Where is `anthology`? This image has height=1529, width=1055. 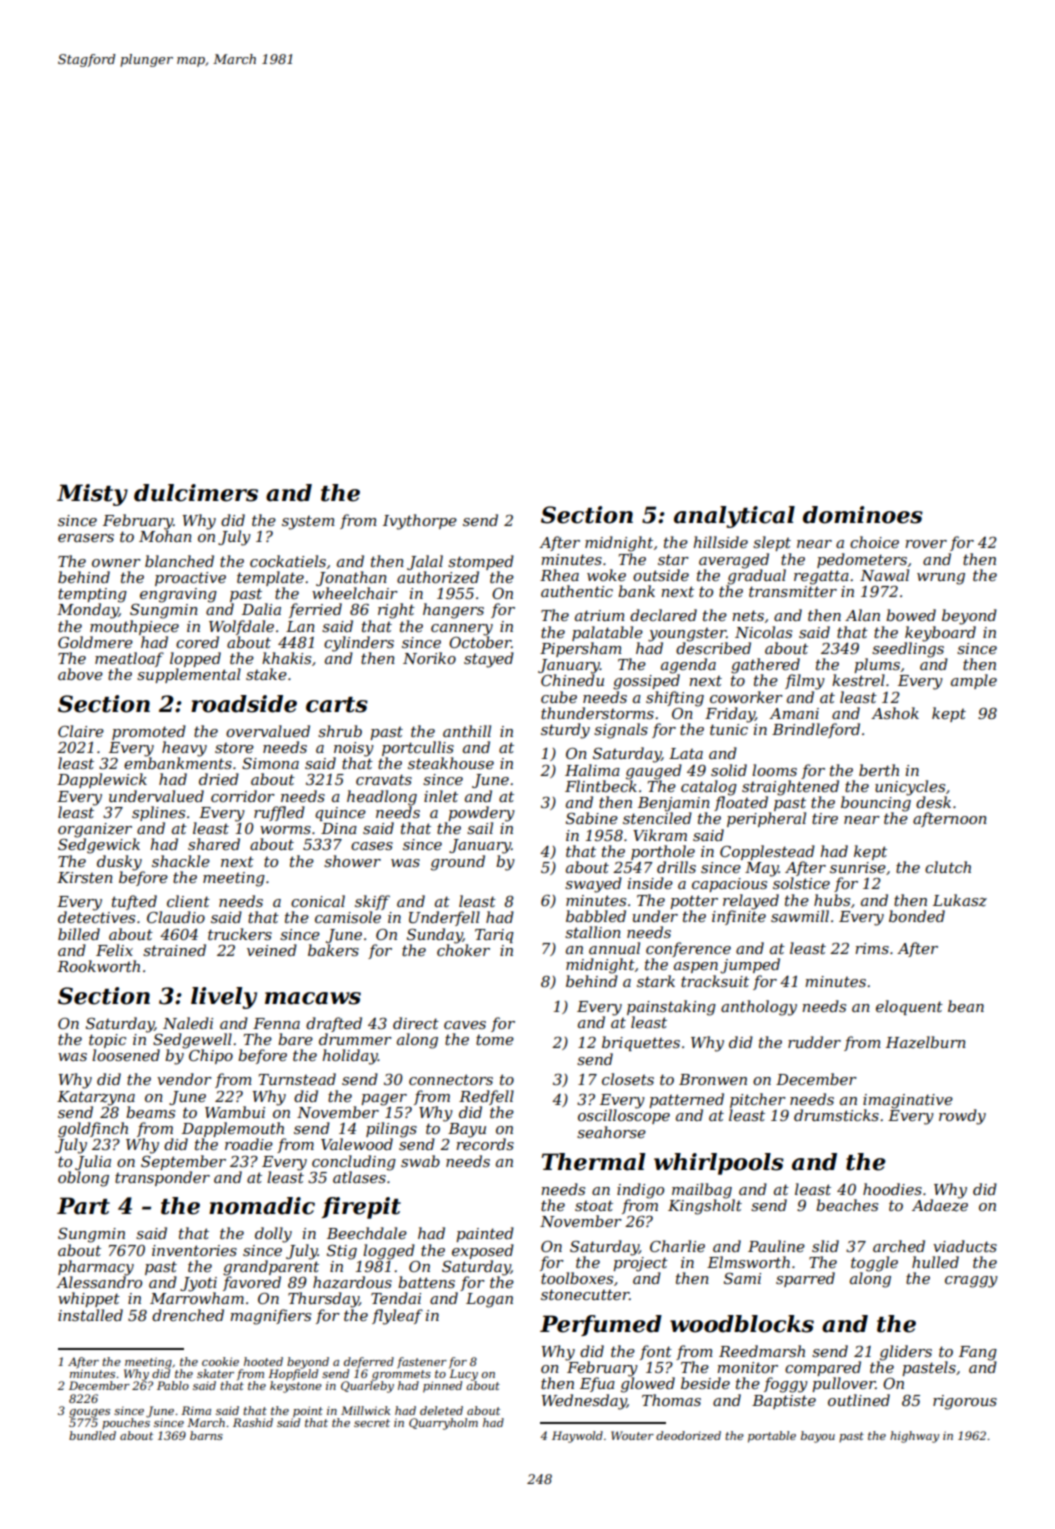
anthology is located at coordinates (759, 1008).
